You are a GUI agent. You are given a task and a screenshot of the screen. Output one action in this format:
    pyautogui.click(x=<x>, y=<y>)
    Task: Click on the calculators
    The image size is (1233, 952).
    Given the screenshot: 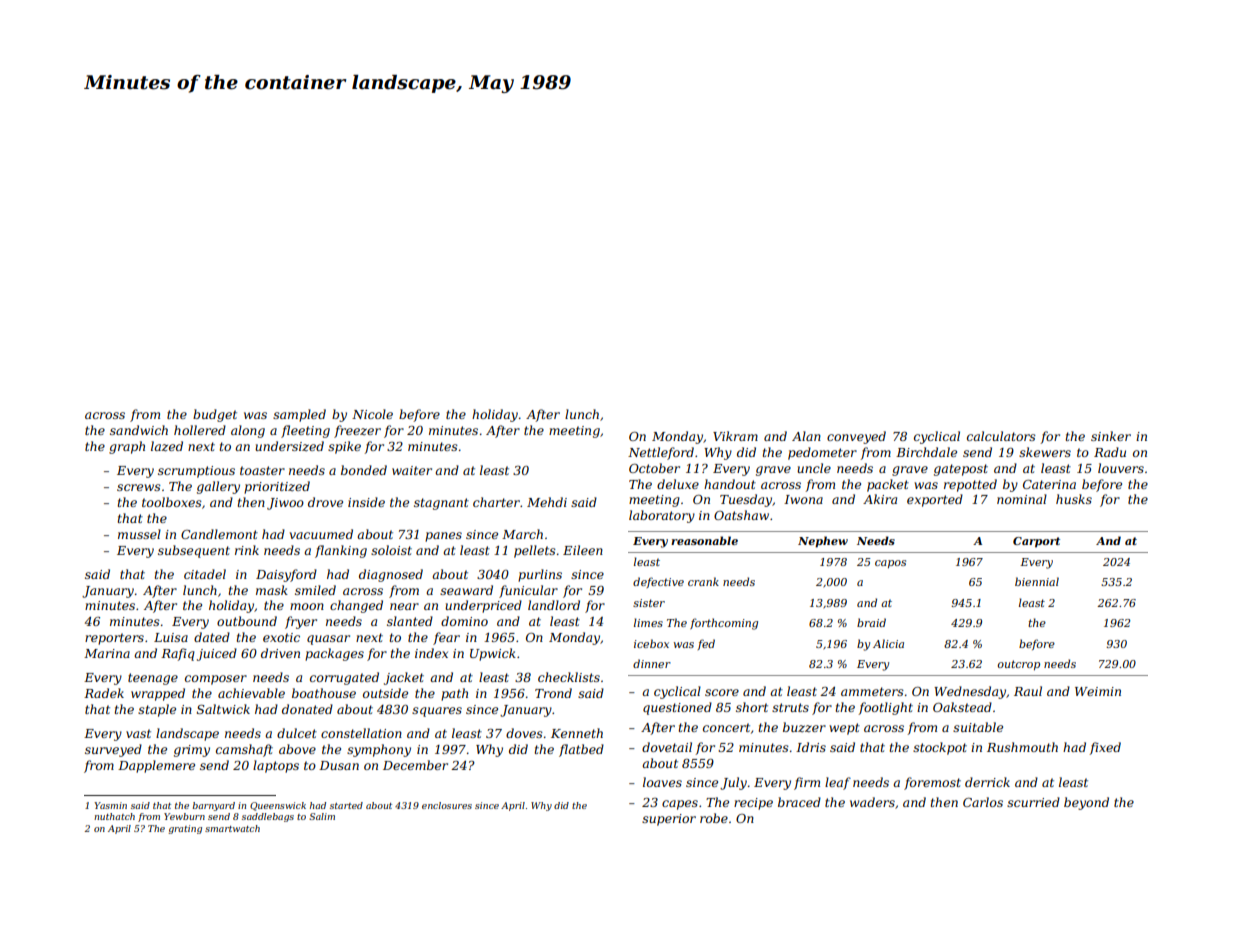 What is the action you would take?
    pyautogui.click(x=1001, y=436)
